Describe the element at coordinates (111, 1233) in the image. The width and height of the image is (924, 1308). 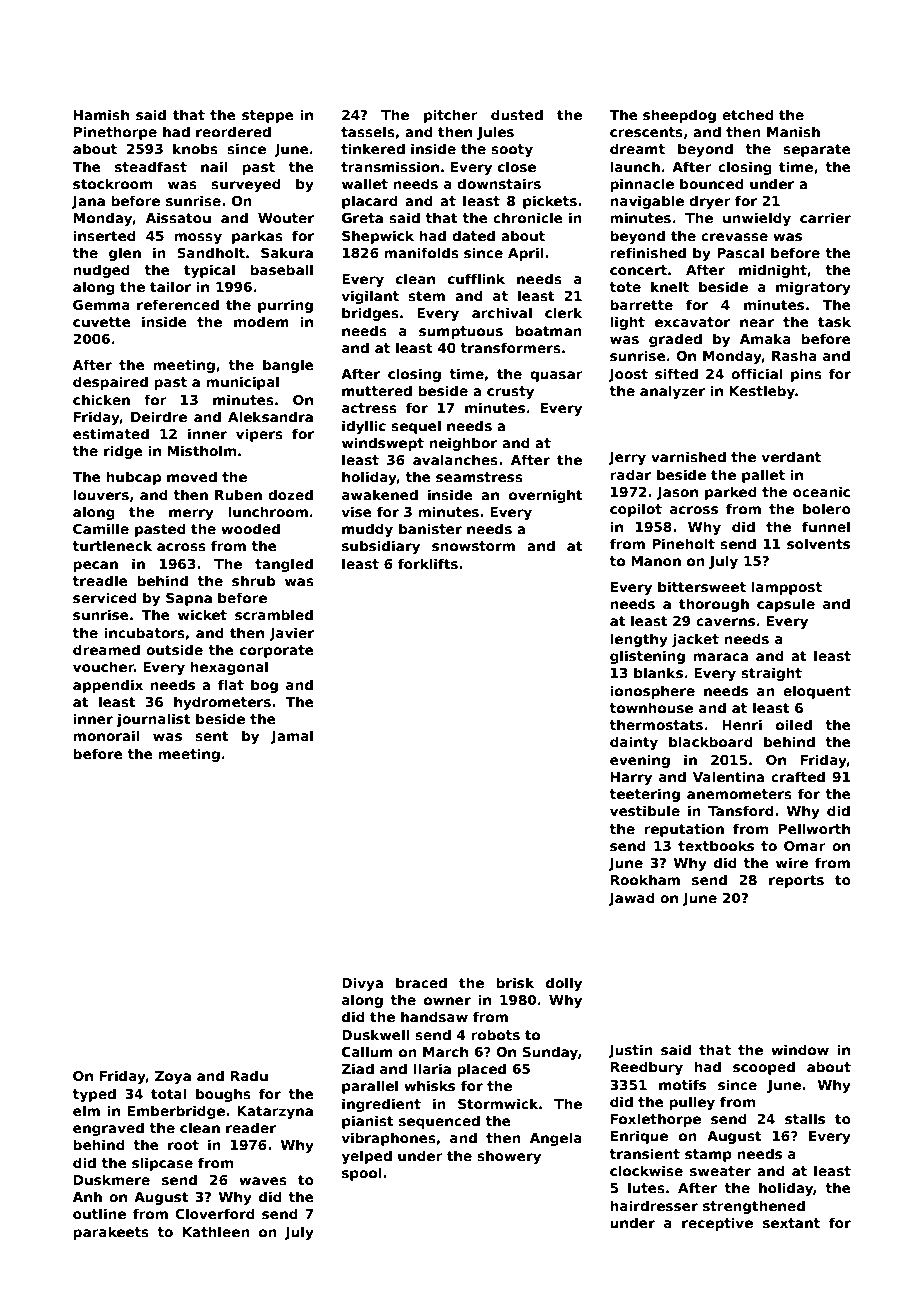
I see `parakeets` at that location.
